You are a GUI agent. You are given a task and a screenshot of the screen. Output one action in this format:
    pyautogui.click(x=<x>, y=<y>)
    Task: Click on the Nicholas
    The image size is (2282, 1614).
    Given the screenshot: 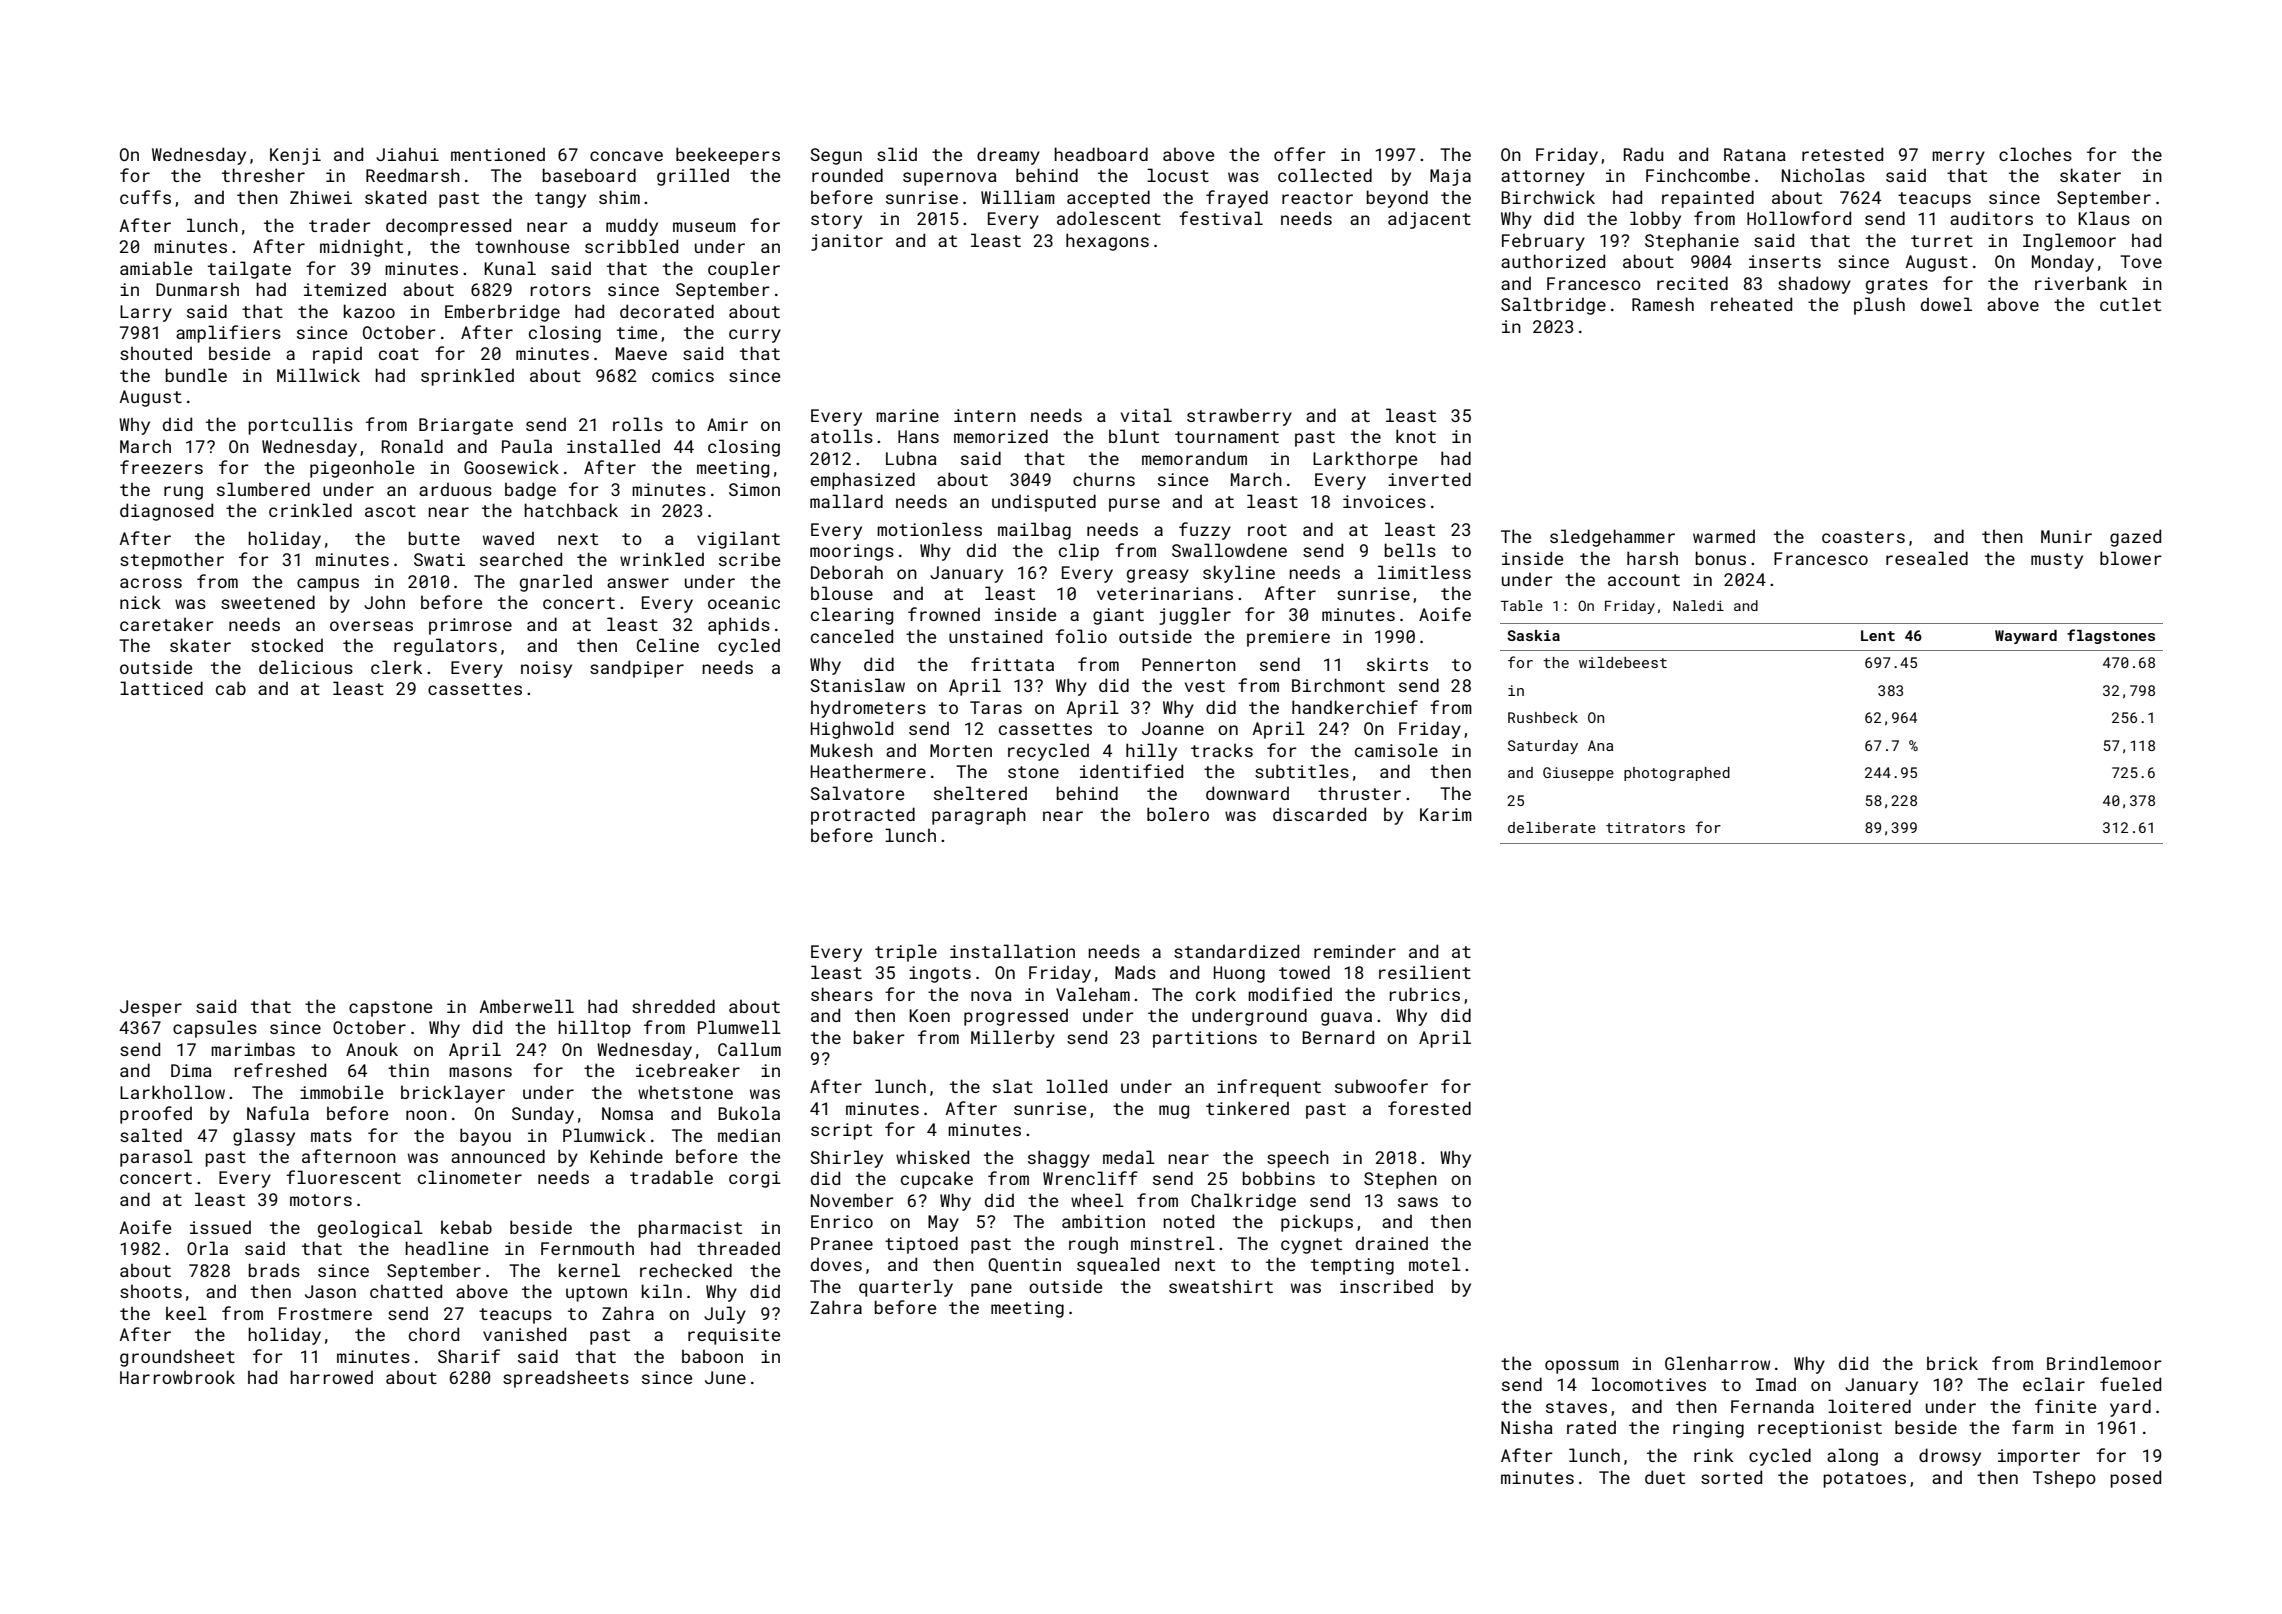 What is the action you would take?
    pyautogui.click(x=1823, y=175)
